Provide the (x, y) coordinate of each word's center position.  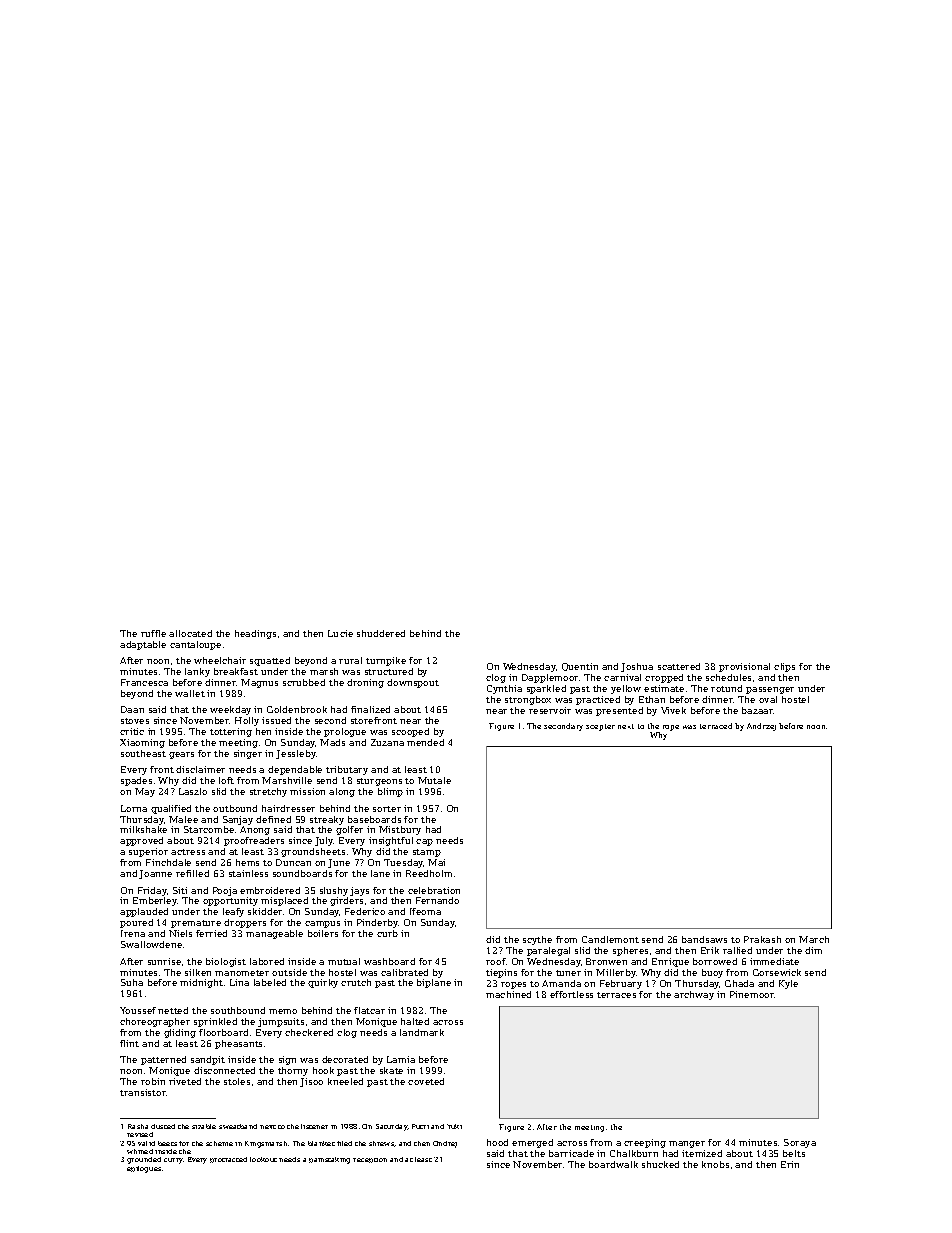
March (814, 939)
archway (694, 995)
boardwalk (613, 1164)
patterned (163, 1060)
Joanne (155, 874)
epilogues (144, 1169)
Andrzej (761, 727)
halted (415, 1021)
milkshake (143, 829)
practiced (598, 700)
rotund (726, 688)
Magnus (259, 683)
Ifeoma (425, 911)
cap (424, 842)
